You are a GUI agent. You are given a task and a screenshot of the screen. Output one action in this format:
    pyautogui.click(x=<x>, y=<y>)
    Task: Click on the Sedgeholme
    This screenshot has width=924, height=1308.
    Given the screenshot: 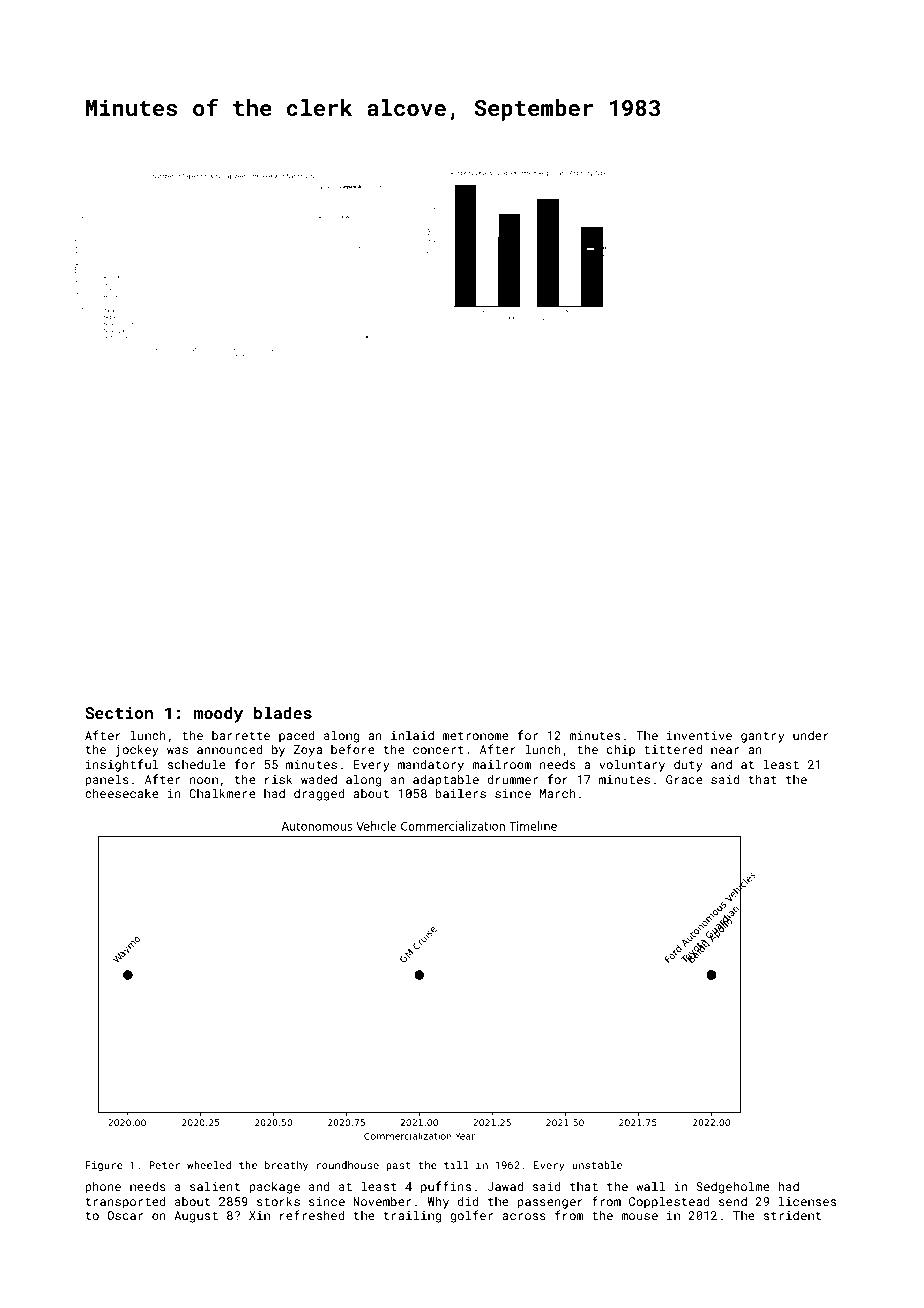 What is the action you would take?
    pyautogui.click(x=733, y=1187)
